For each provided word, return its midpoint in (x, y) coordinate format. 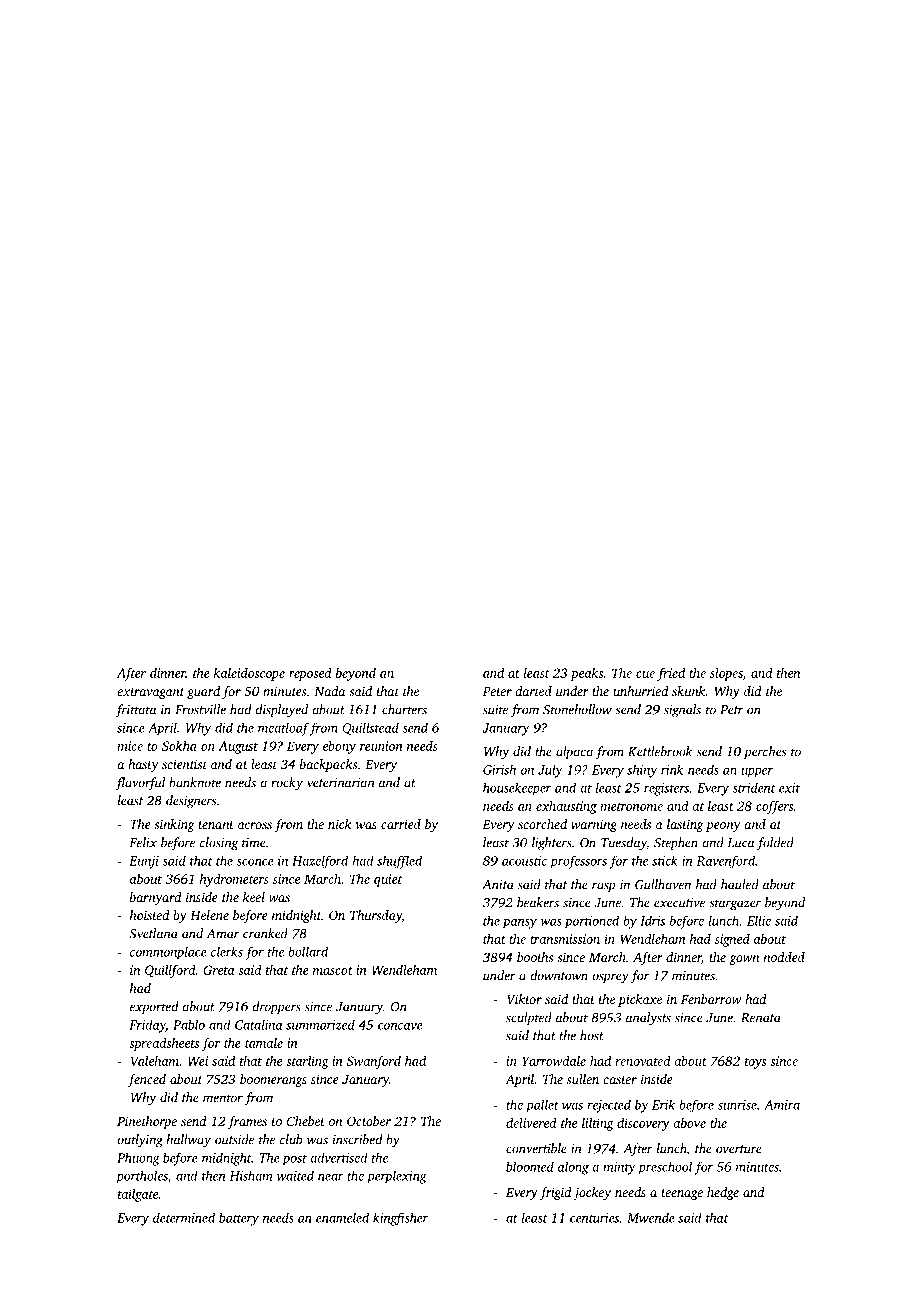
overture (739, 1149)
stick (665, 860)
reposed (310, 674)
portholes (142, 1177)
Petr (731, 710)
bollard (308, 951)
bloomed (530, 1166)
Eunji (144, 862)
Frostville (200, 709)
